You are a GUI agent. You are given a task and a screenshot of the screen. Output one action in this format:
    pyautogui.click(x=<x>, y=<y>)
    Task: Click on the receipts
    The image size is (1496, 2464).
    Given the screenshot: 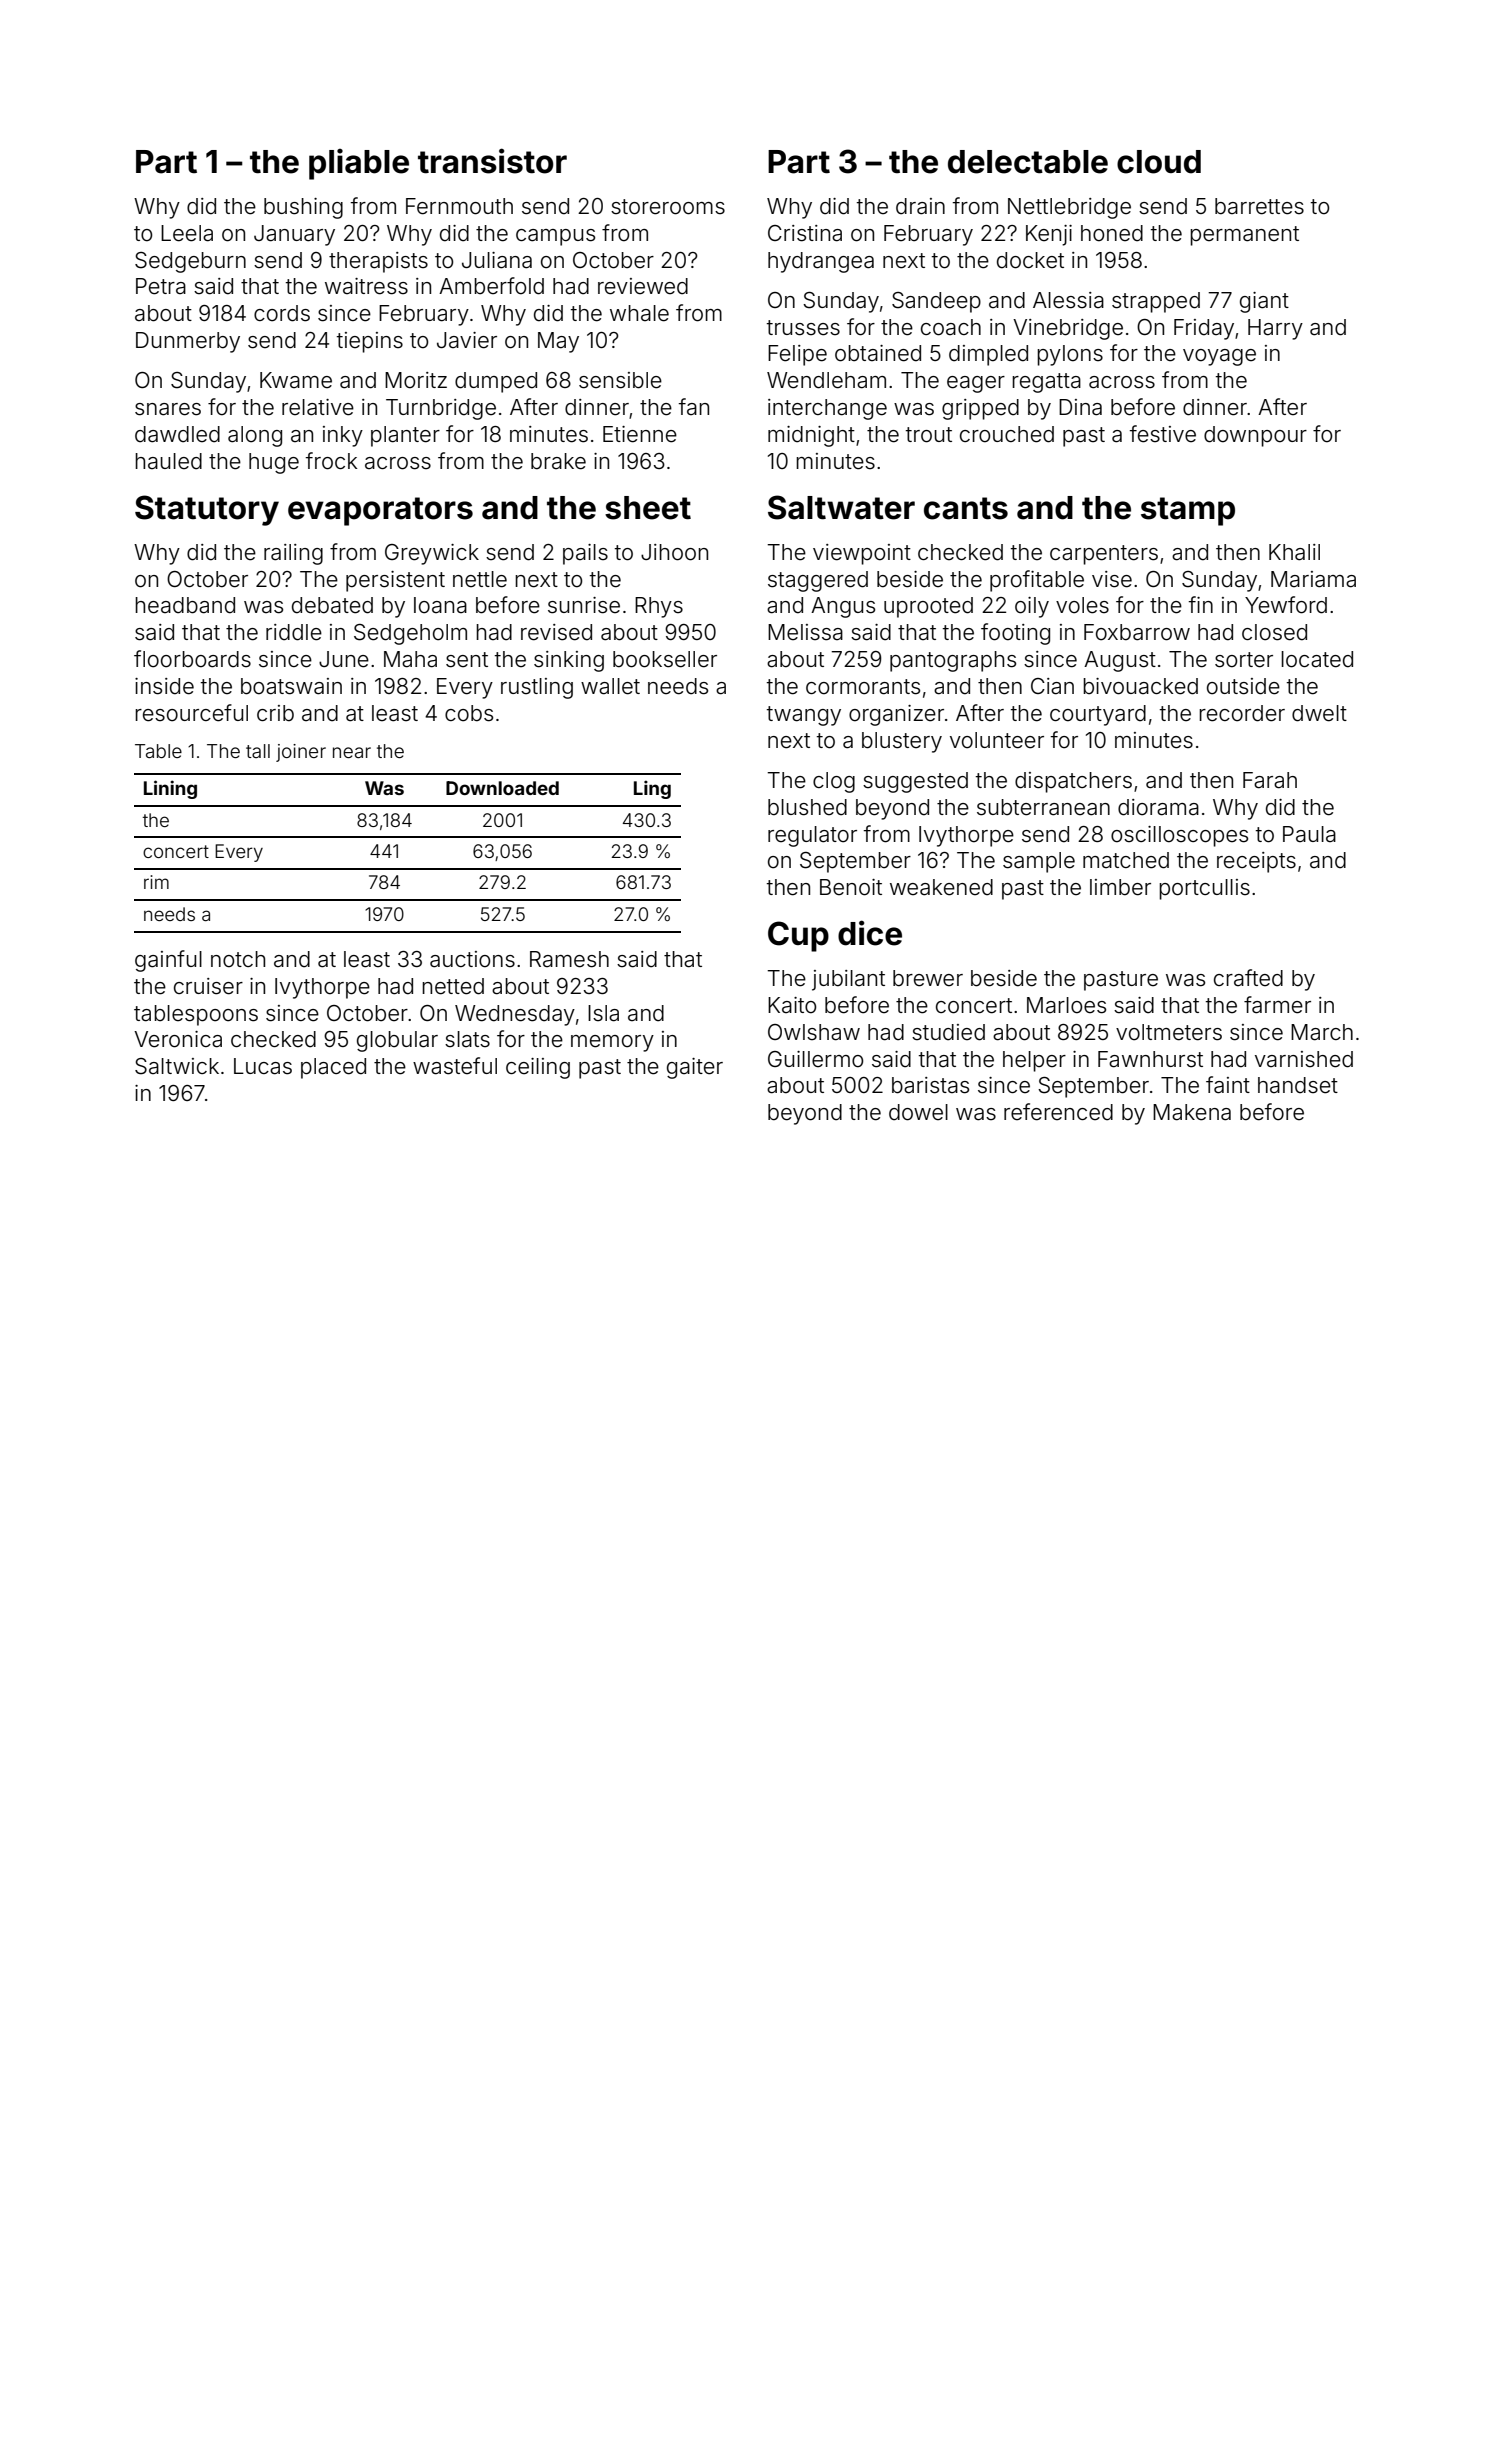 What is the action you would take?
    pyautogui.click(x=1256, y=862)
